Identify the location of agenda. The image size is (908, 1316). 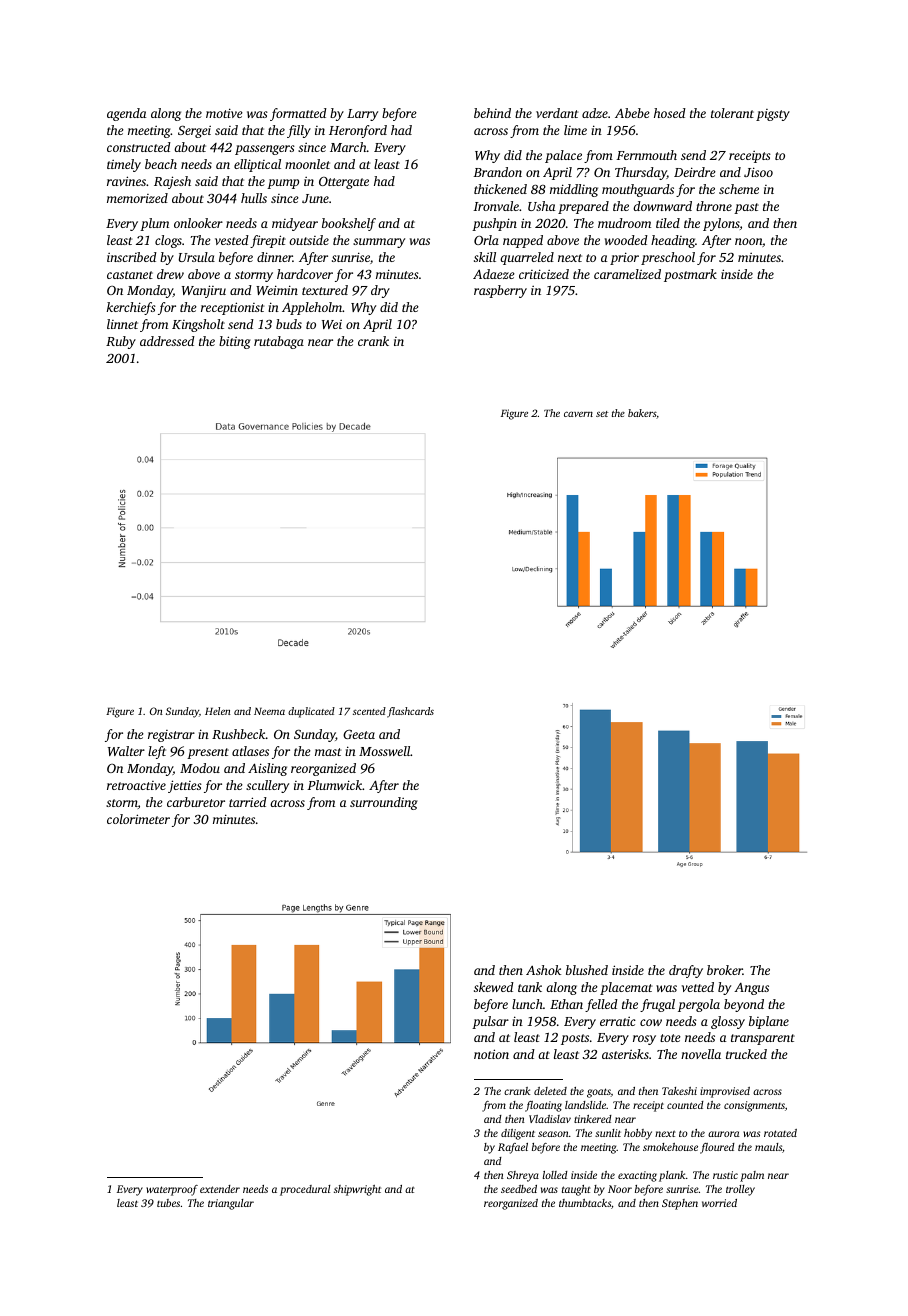
(127, 114).
